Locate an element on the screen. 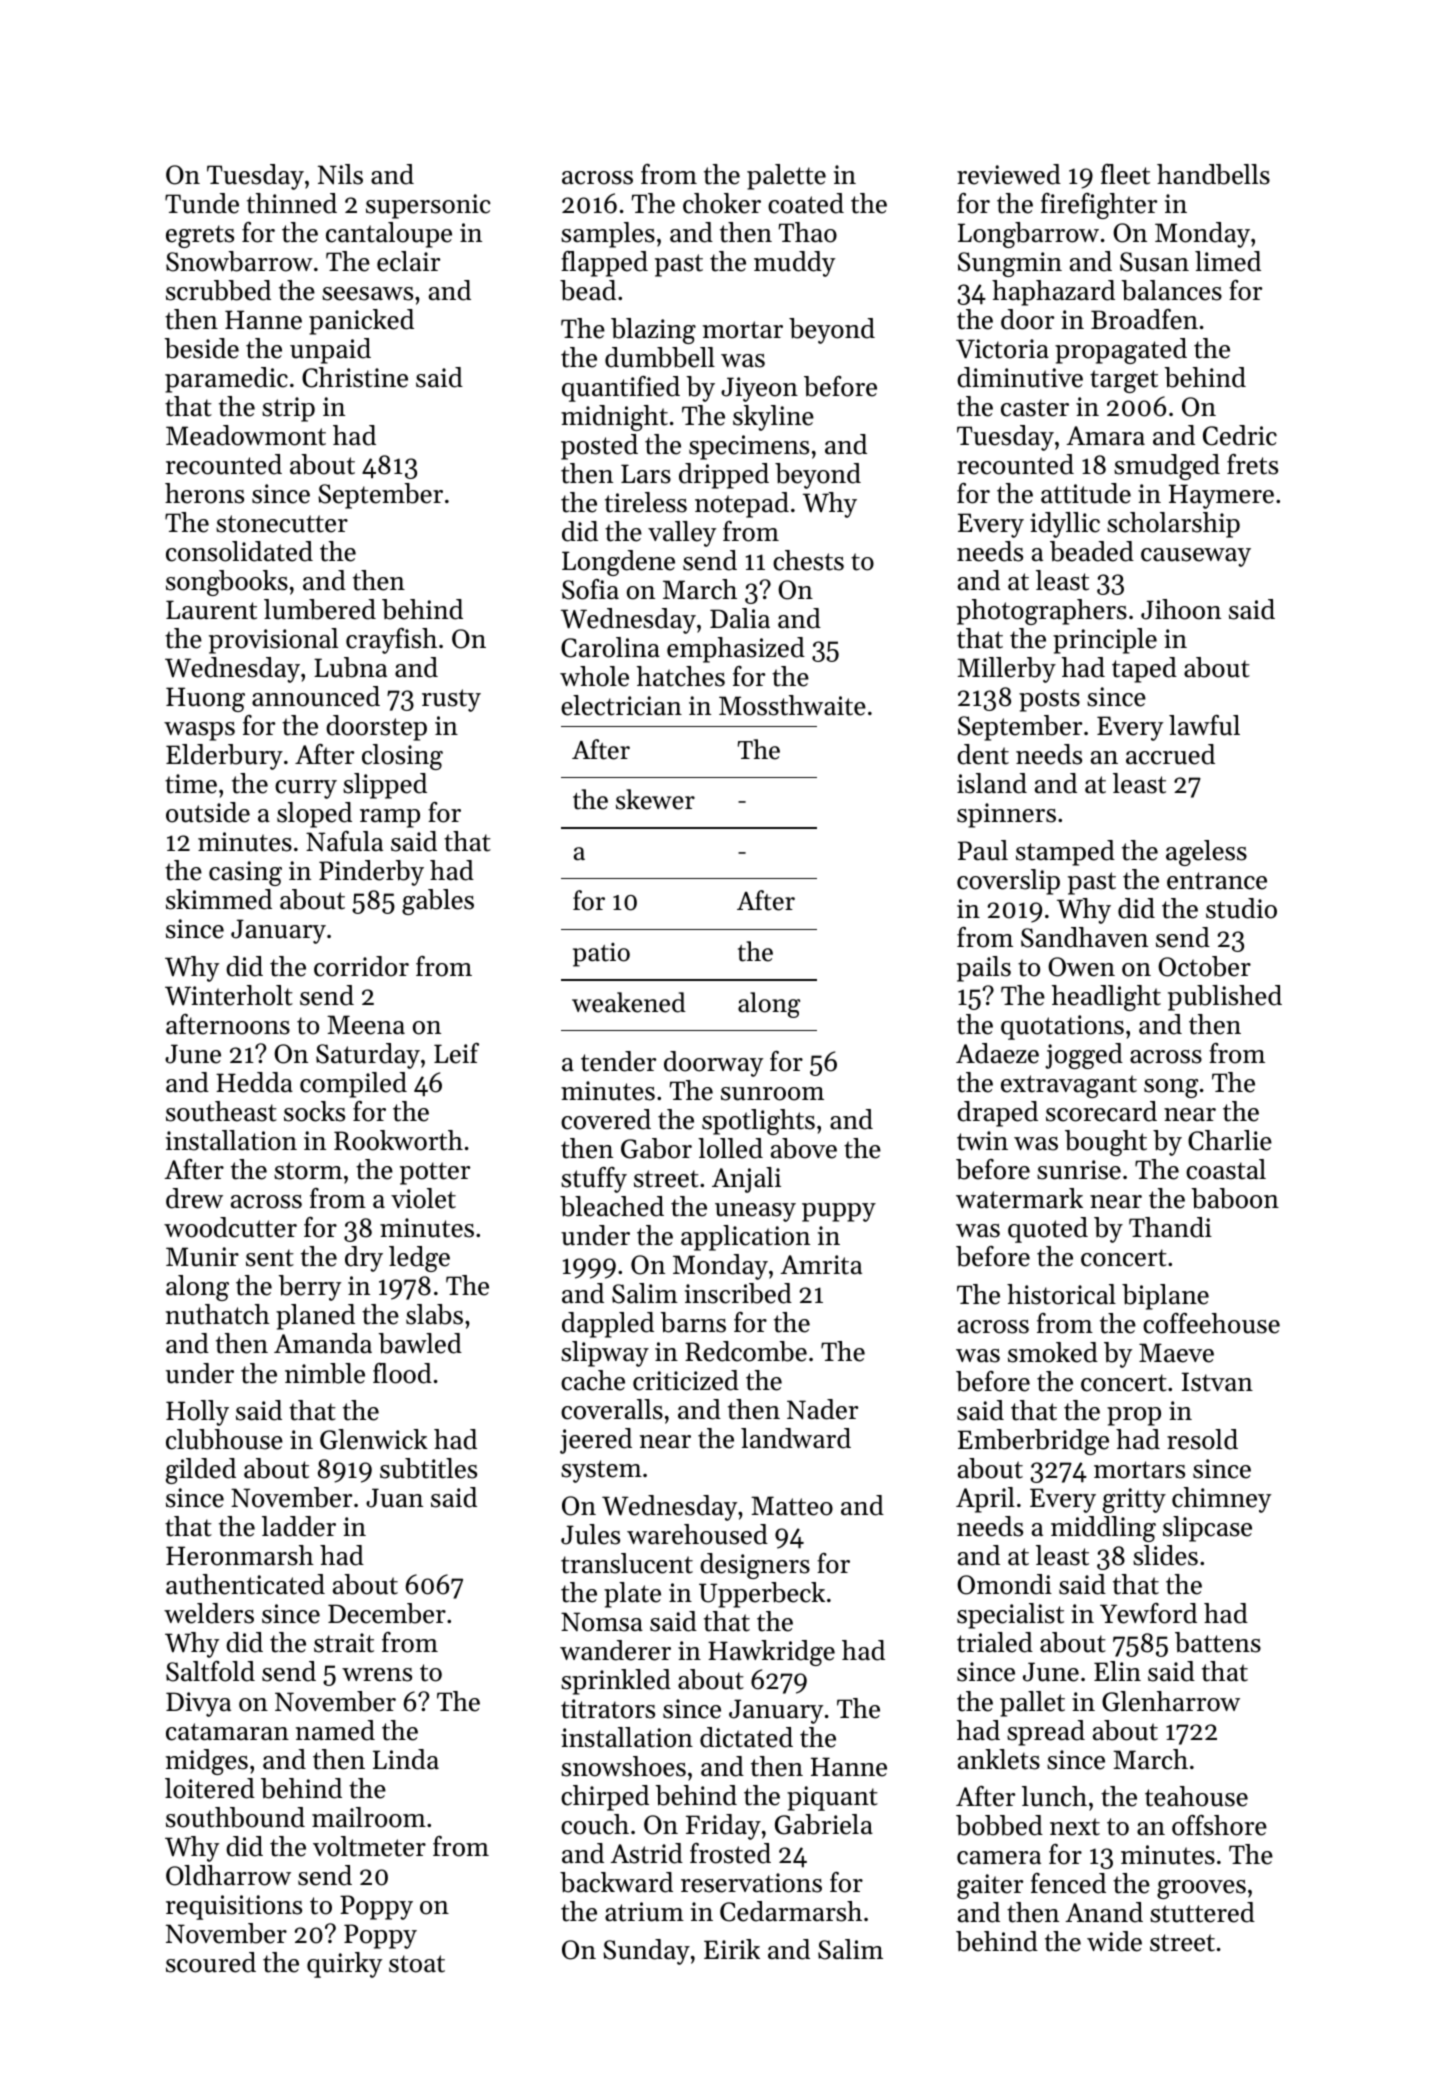  Paul is located at coordinates (983, 850).
